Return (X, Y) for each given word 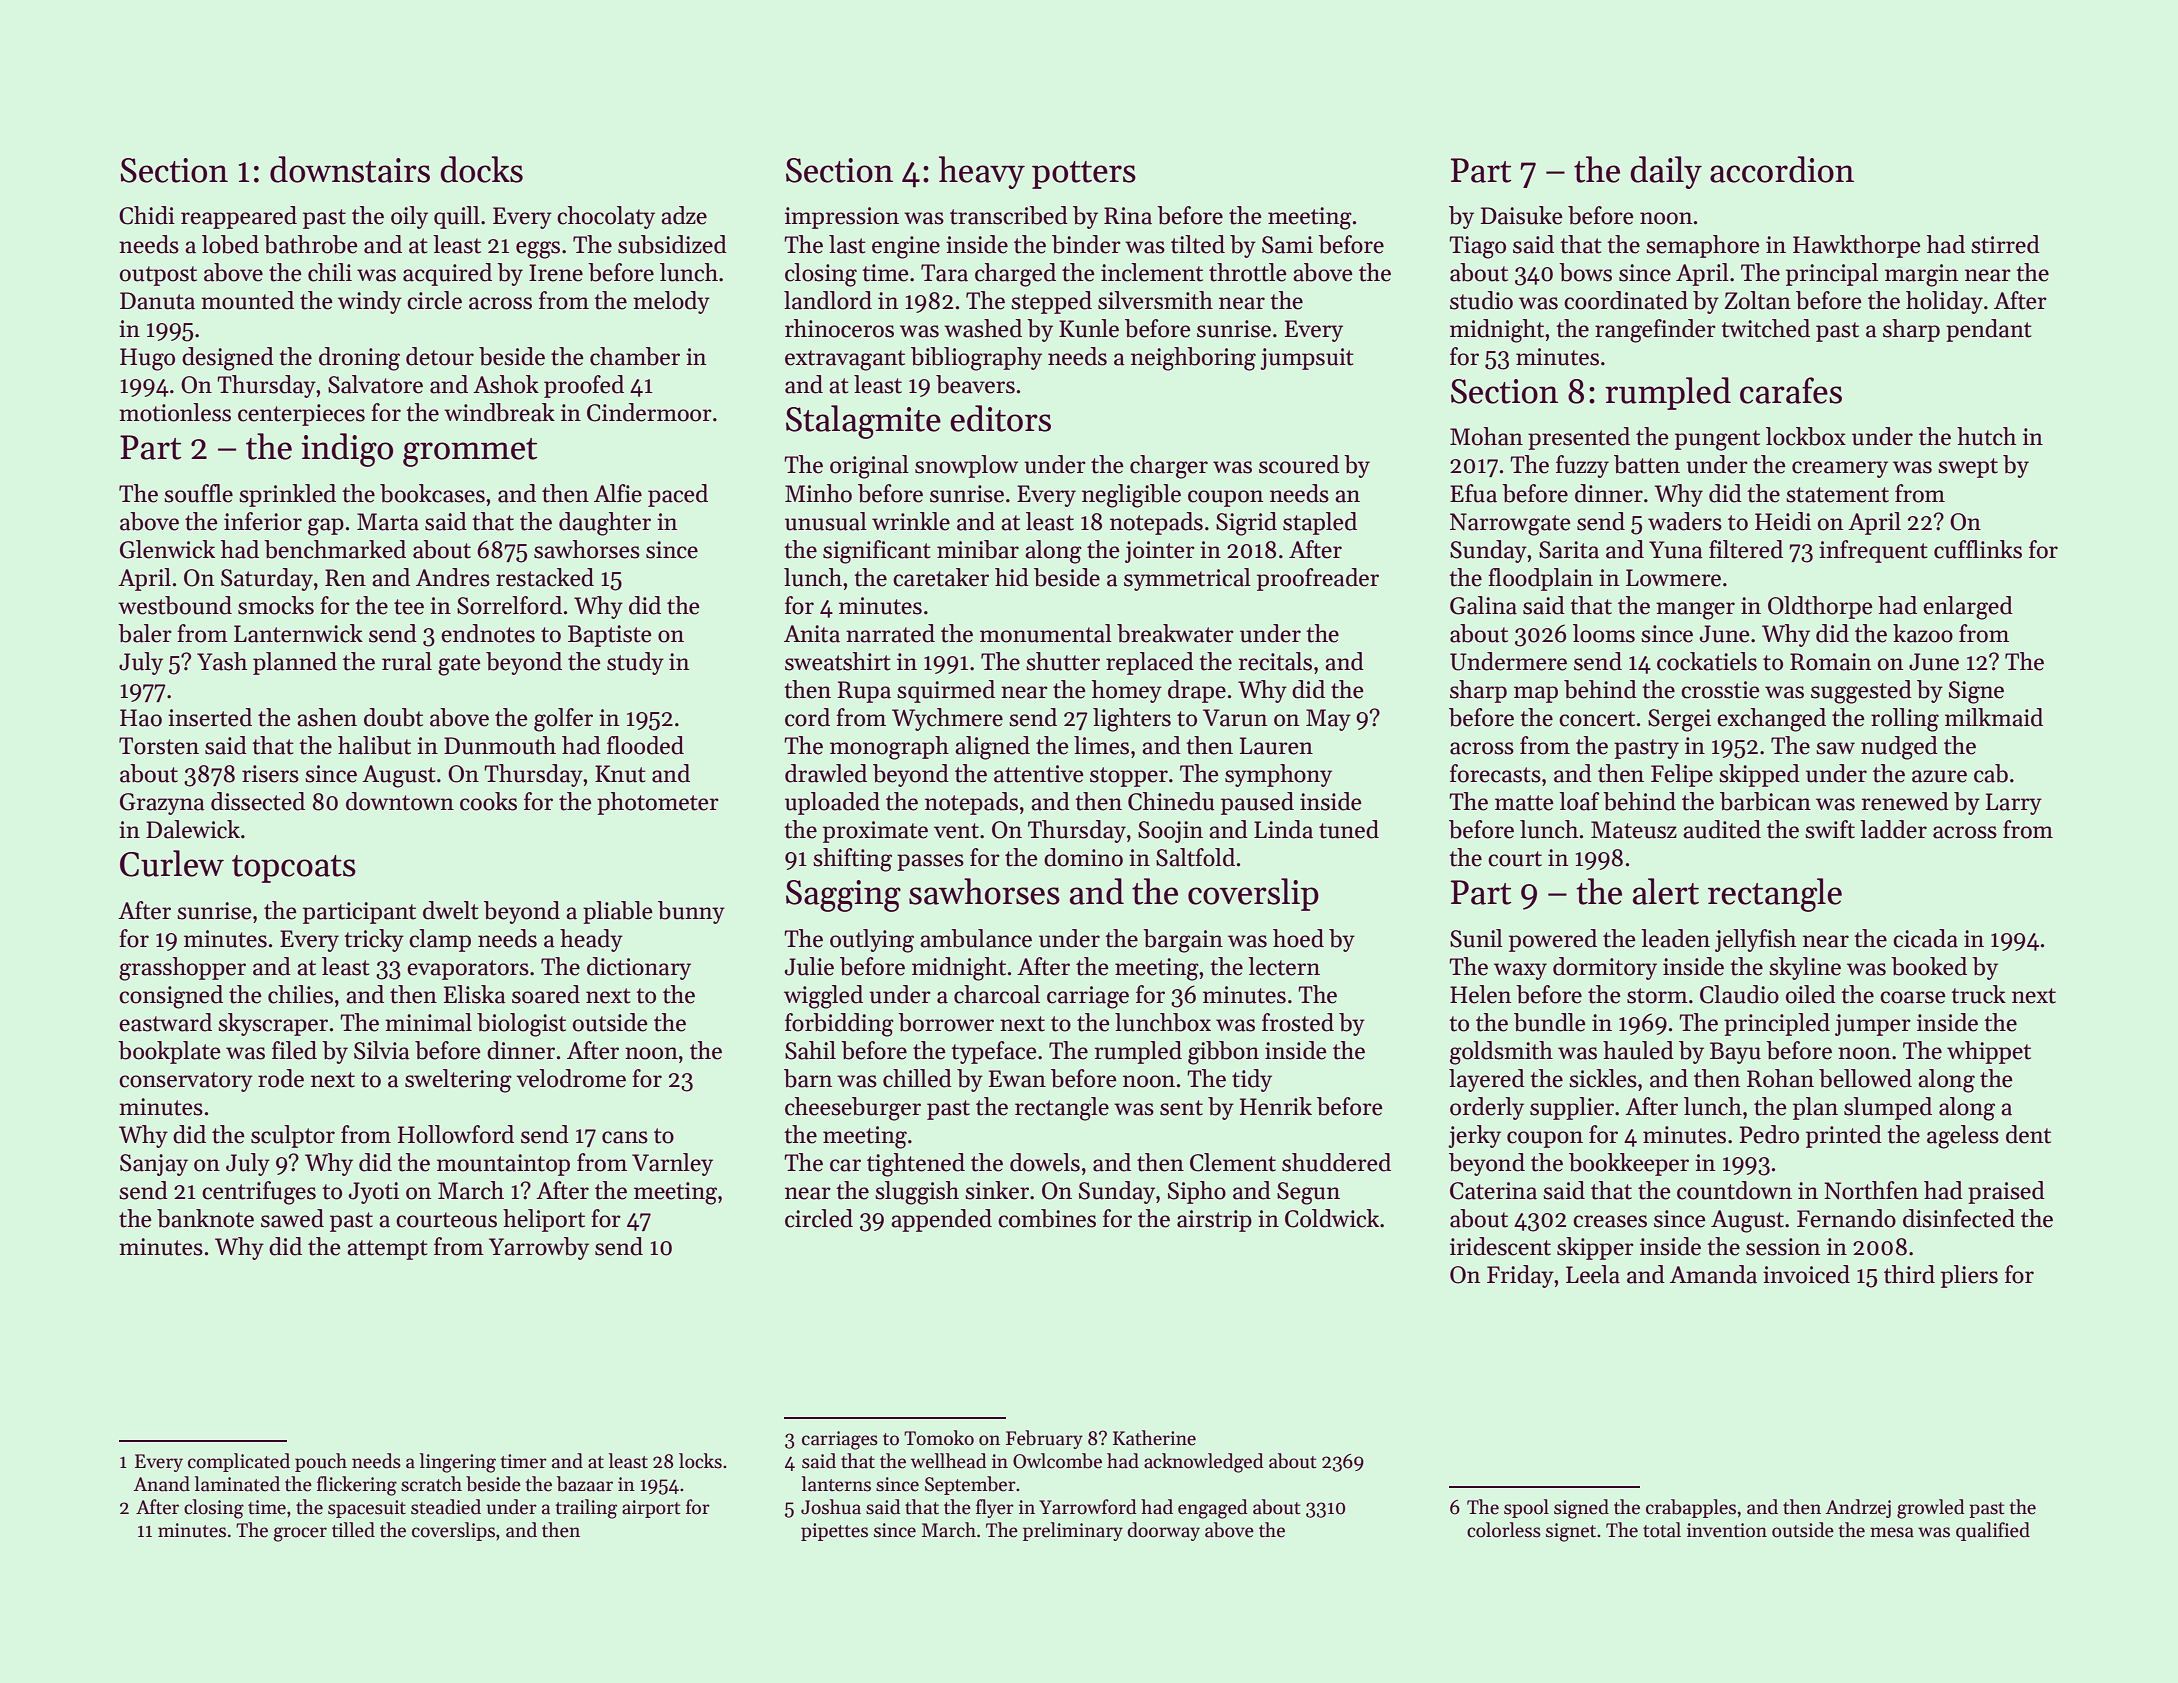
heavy (982, 172)
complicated (239, 1462)
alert (1666, 891)
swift (1830, 829)
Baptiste (610, 636)
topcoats (294, 869)
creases (1610, 1221)
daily (1666, 172)
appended (941, 1220)
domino (1083, 857)
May (1328, 720)
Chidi (147, 215)
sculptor (293, 1136)
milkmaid (1994, 717)
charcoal (997, 994)
